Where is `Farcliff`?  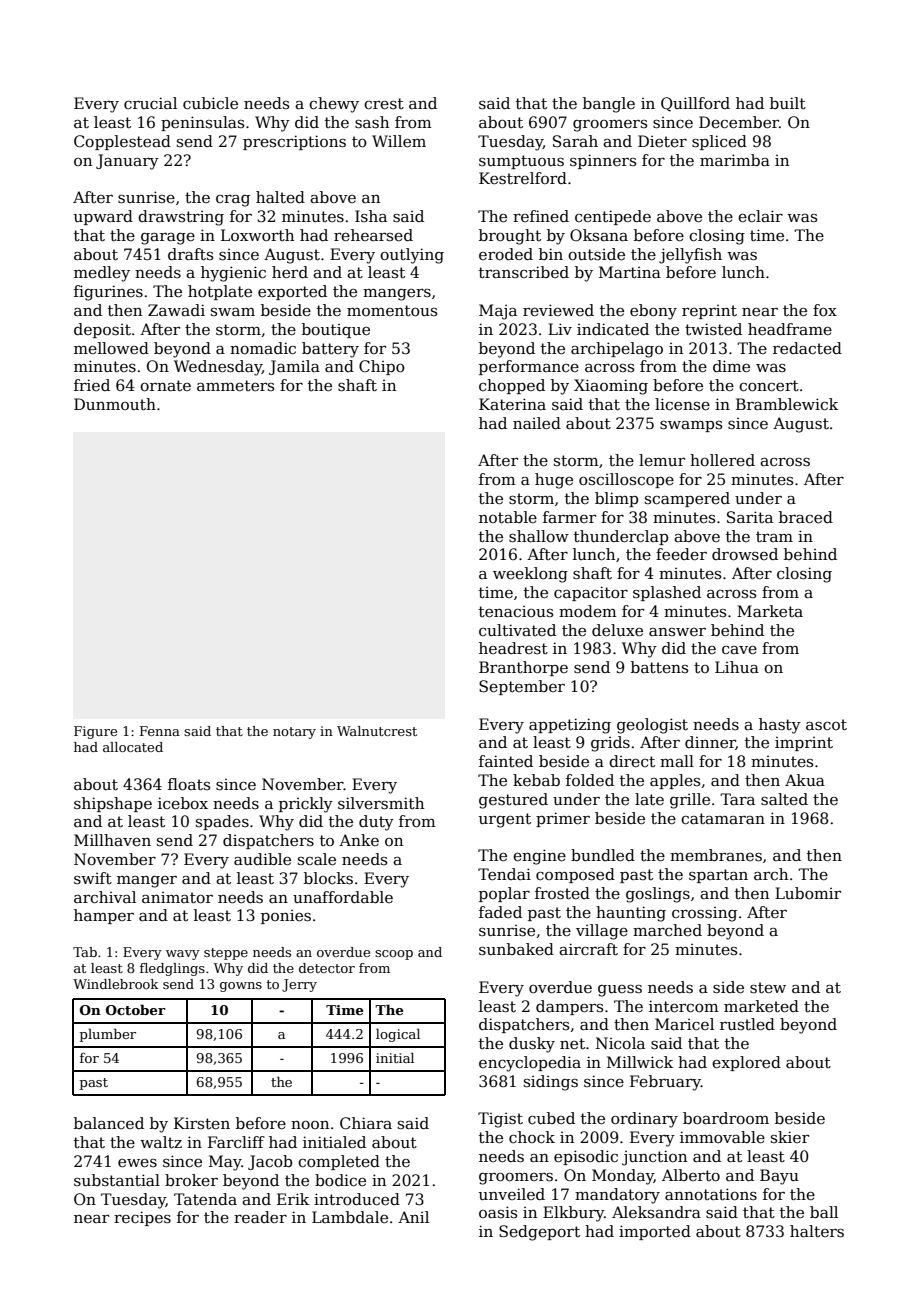
Farcliff is located at coordinates (236, 1142).
